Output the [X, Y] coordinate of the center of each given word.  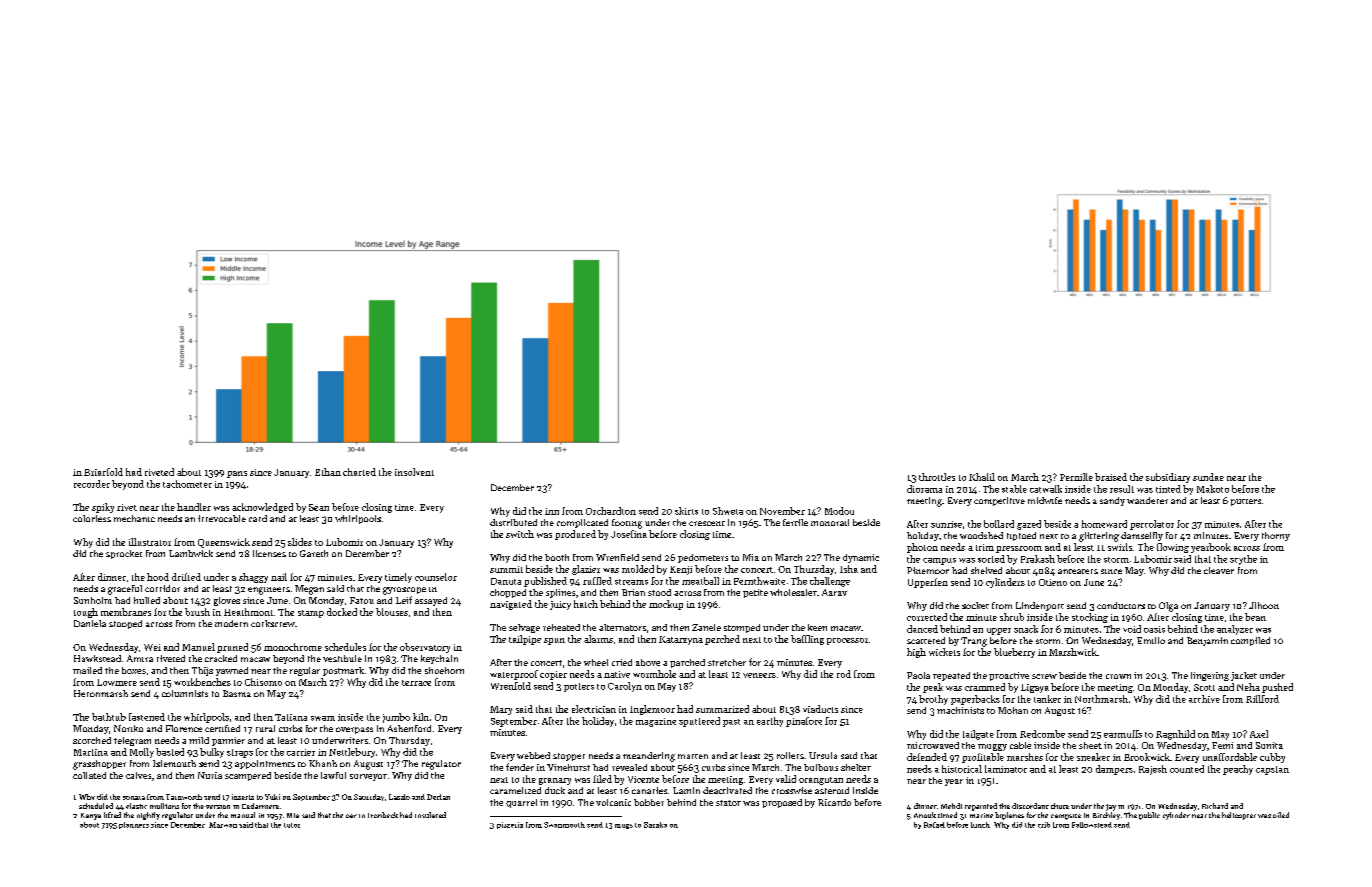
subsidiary [1168, 478]
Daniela [90, 623]
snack [1026, 629]
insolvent [414, 472]
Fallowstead [1092, 825]
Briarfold [103, 472]
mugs [624, 826]
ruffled [597, 581]
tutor [292, 825]
